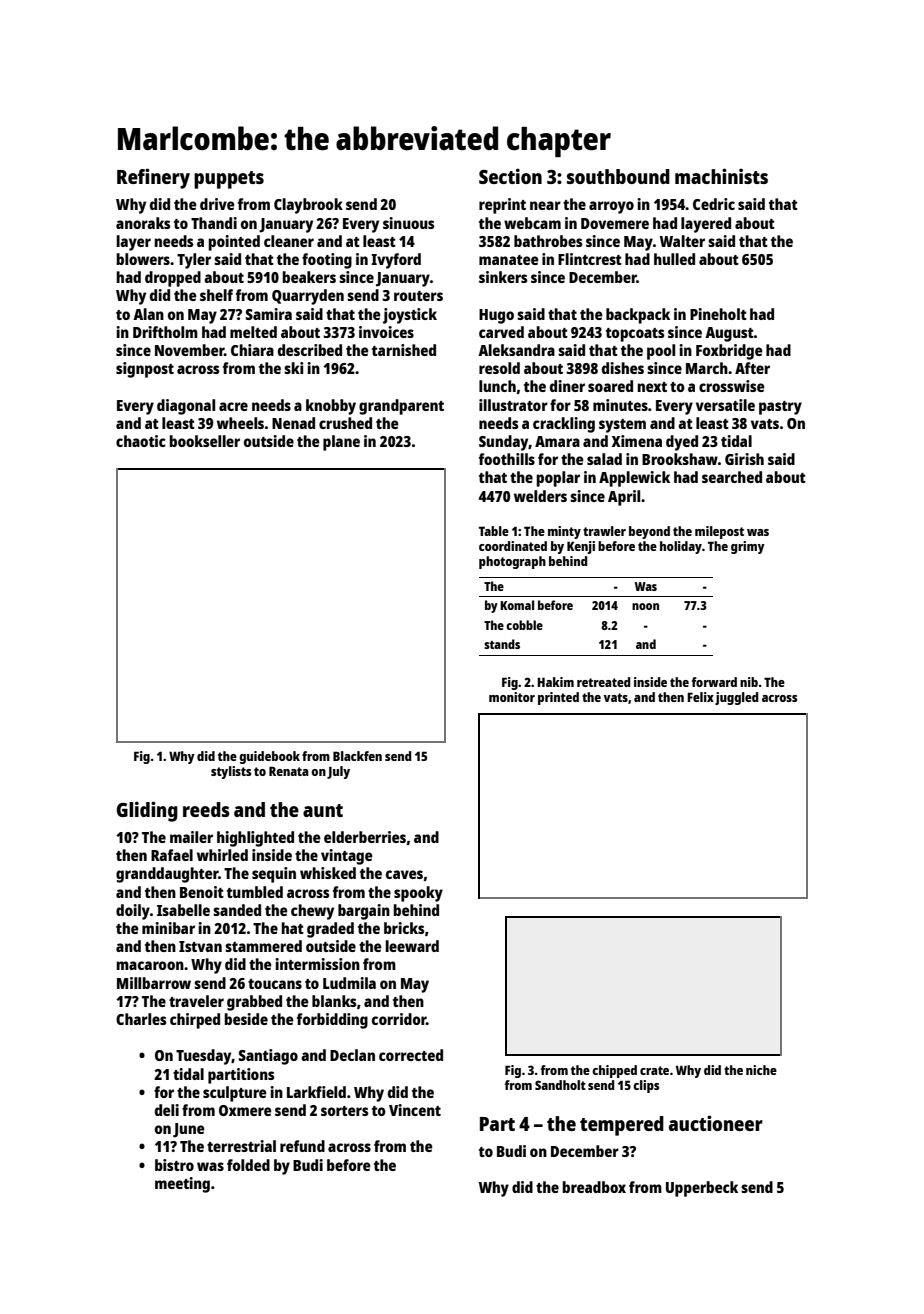 Image resolution: width=924 pixels, height=1314 pixels. Describe the element at coordinates (141, 441) in the page. I see `chaotic` at that location.
